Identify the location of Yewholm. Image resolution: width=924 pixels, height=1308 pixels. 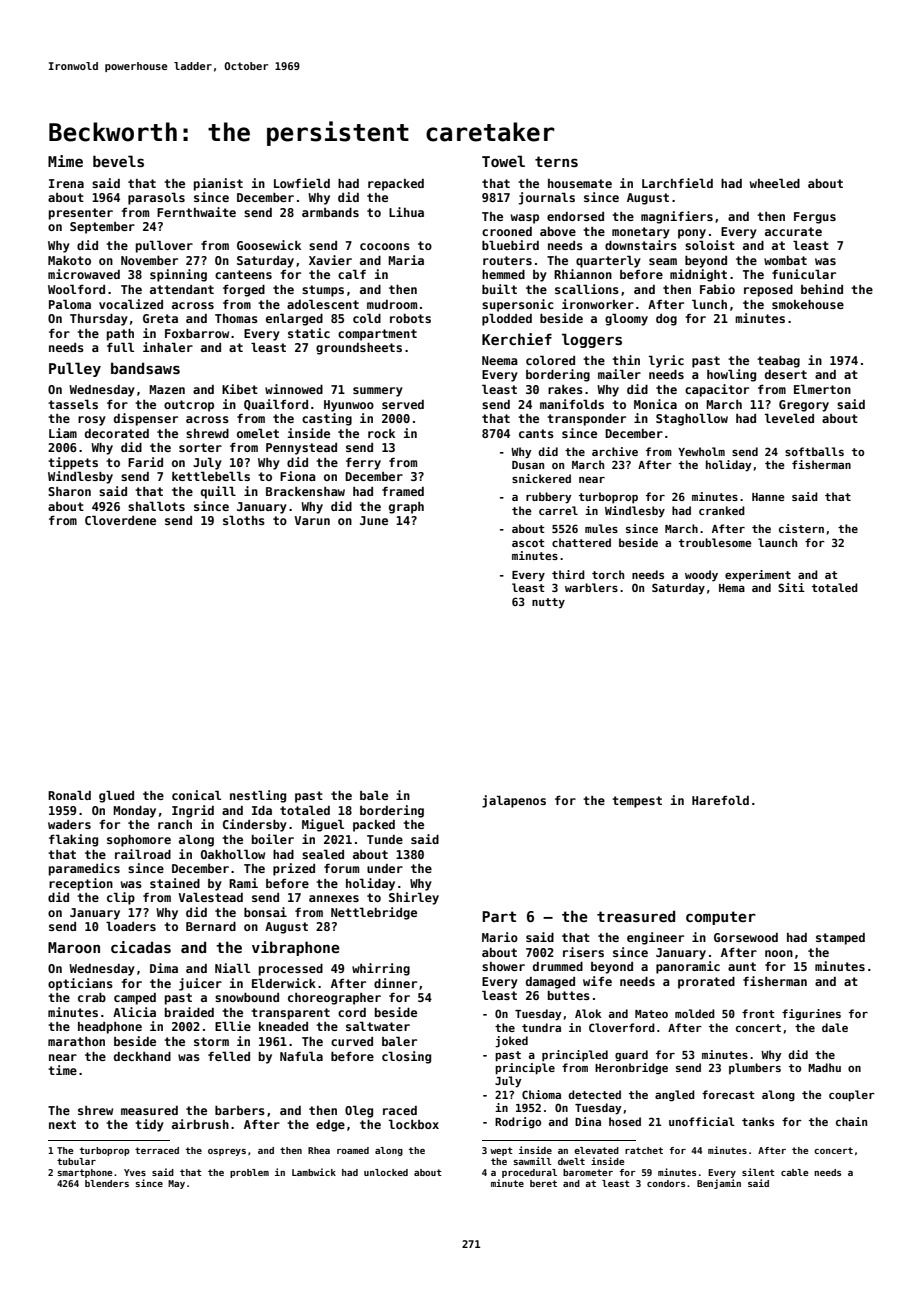
(701, 451).
